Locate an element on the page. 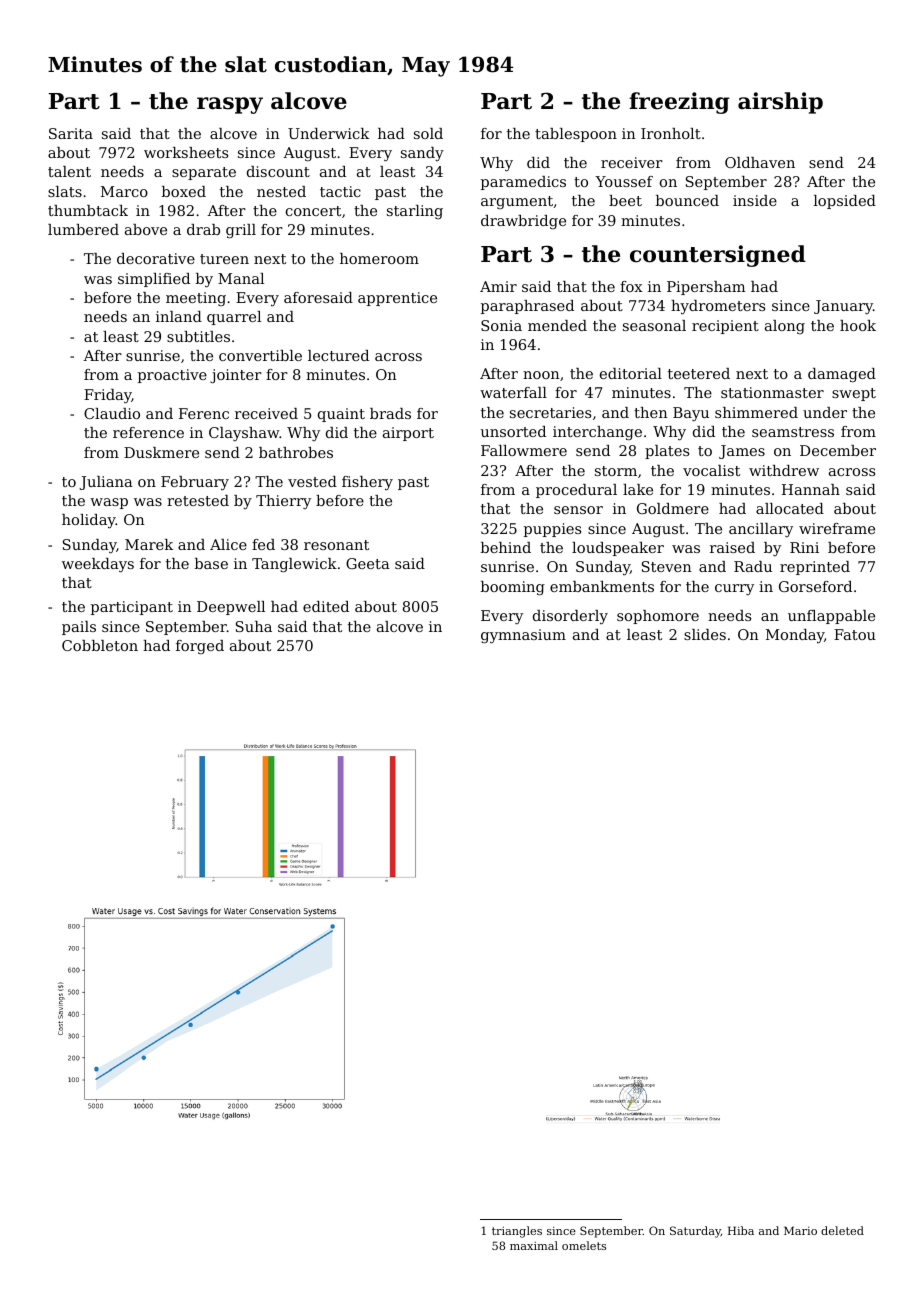  airship is located at coordinates (780, 103).
